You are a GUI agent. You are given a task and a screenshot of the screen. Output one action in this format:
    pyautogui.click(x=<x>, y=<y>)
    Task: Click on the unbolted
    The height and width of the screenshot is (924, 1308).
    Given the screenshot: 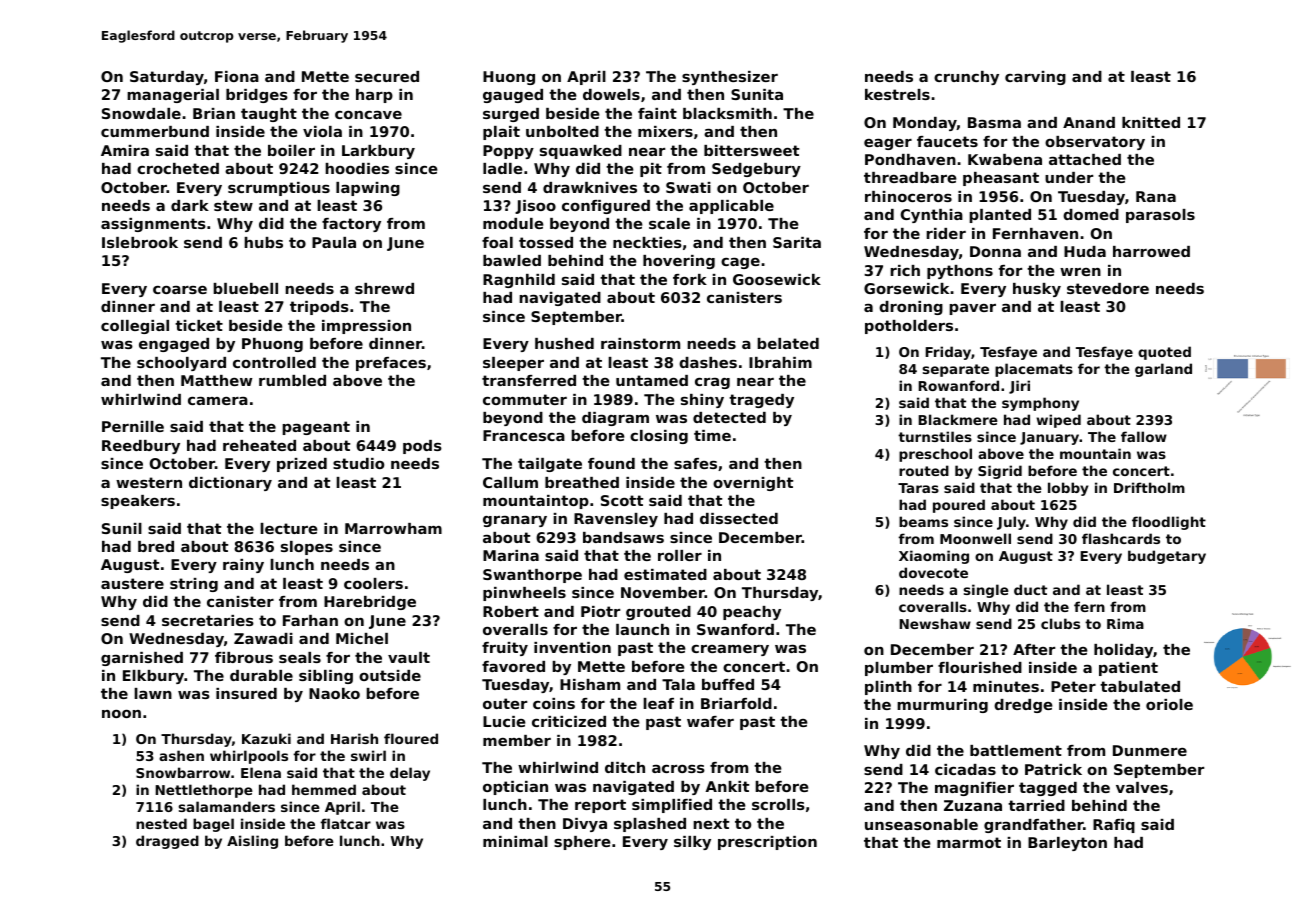 What is the action you would take?
    pyautogui.click(x=562, y=131)
